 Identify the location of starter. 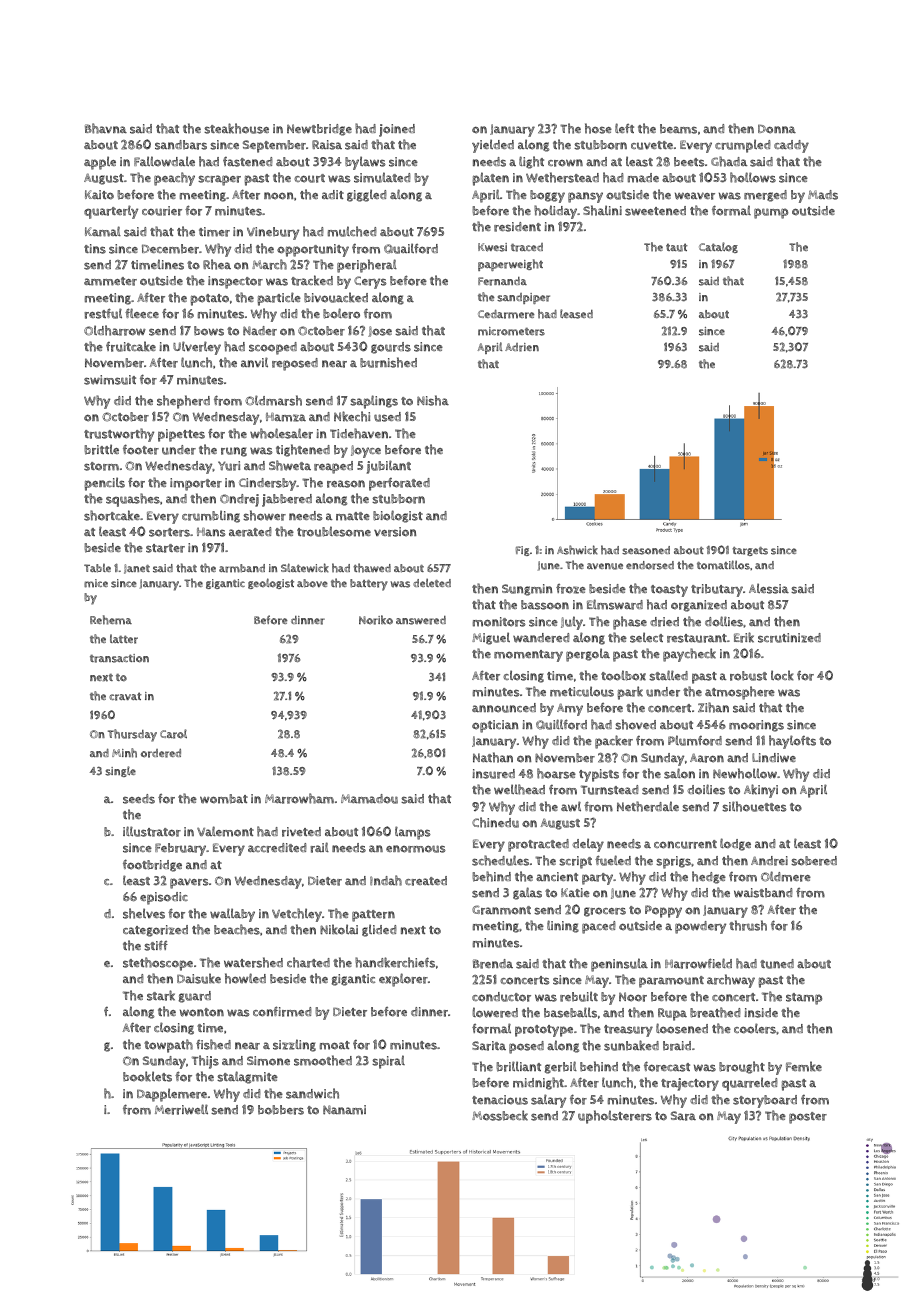
(165, 548).
